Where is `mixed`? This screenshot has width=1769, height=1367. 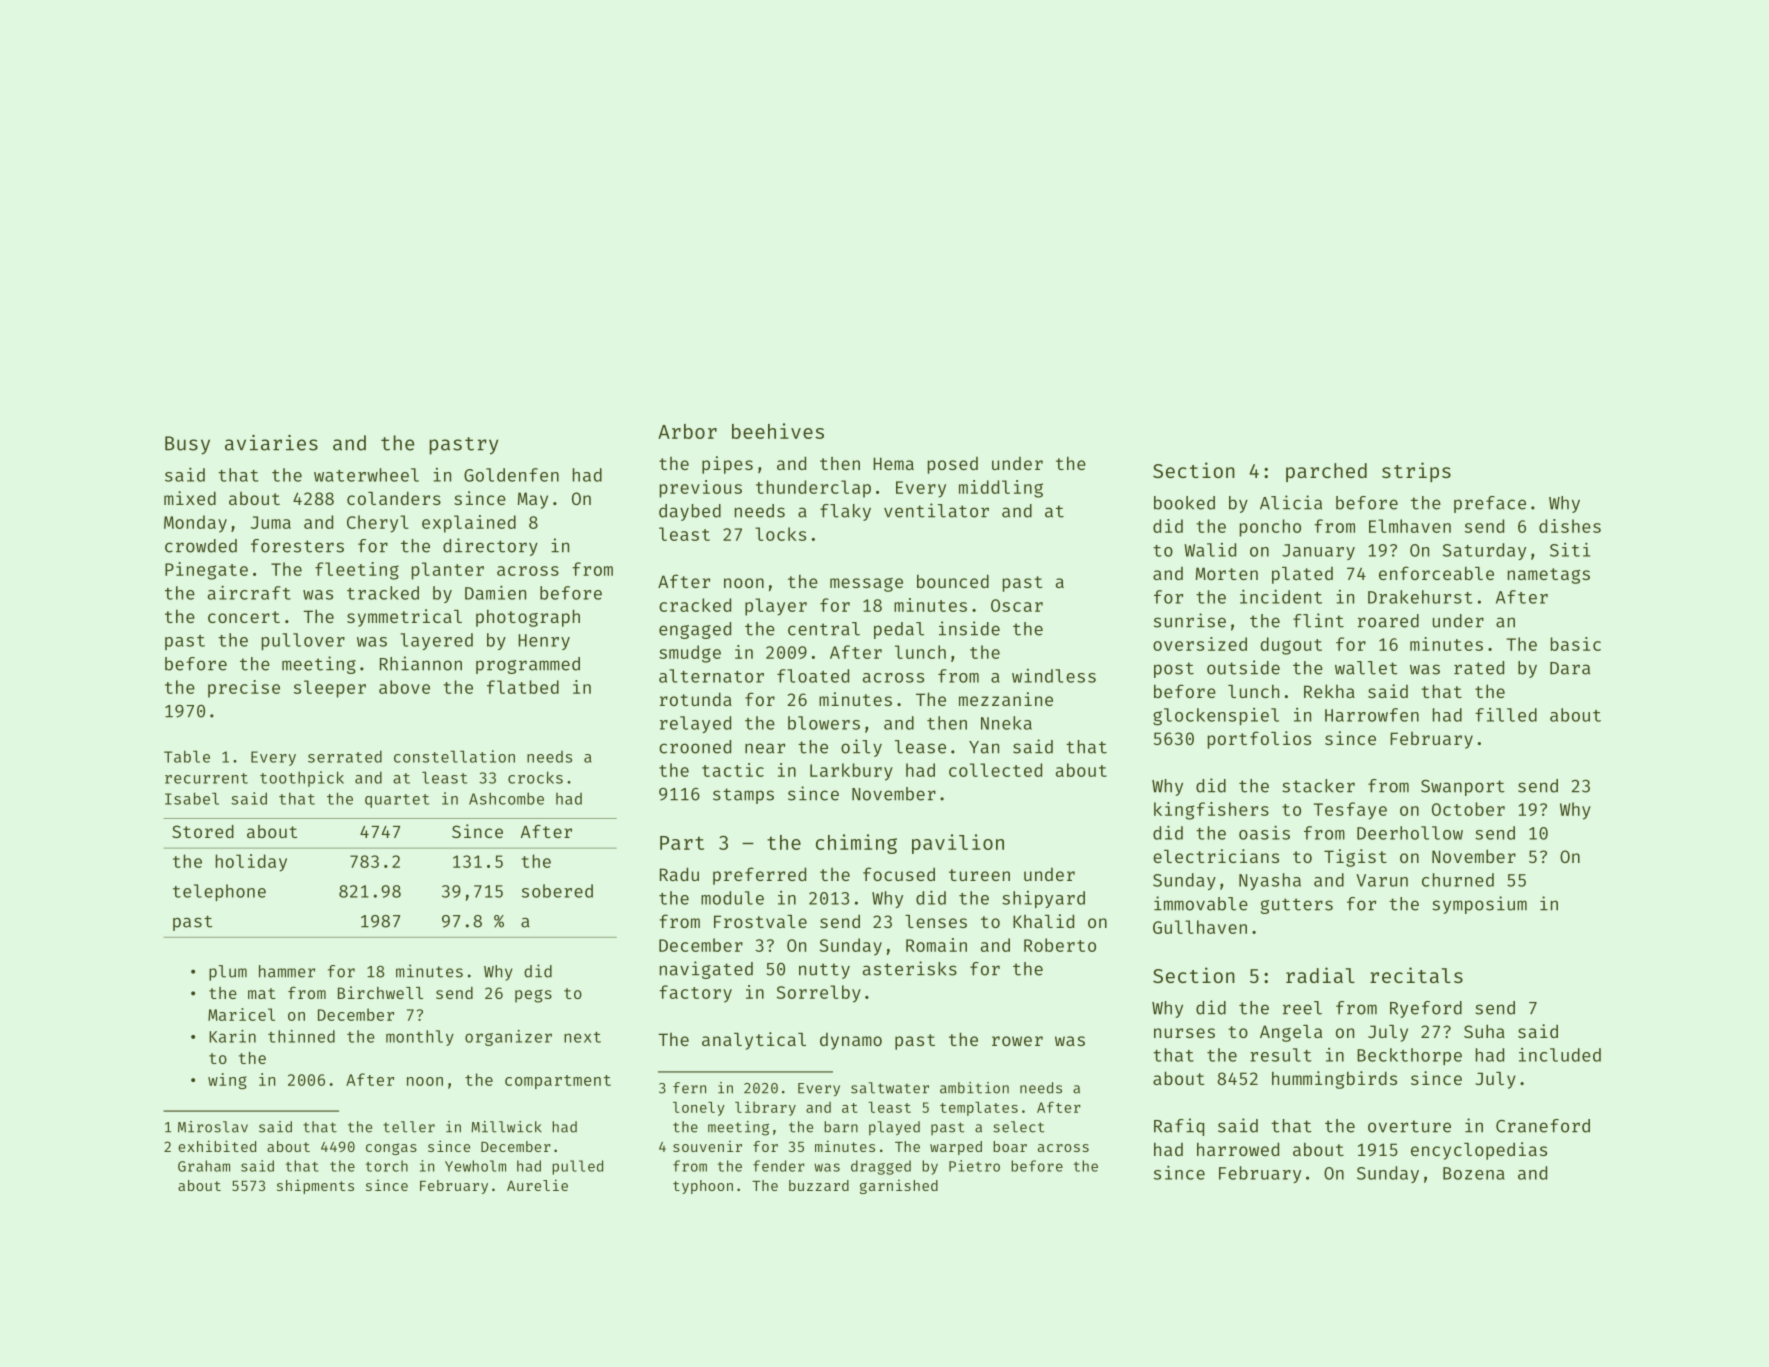 mixed is located at coordinates (190, 498).
